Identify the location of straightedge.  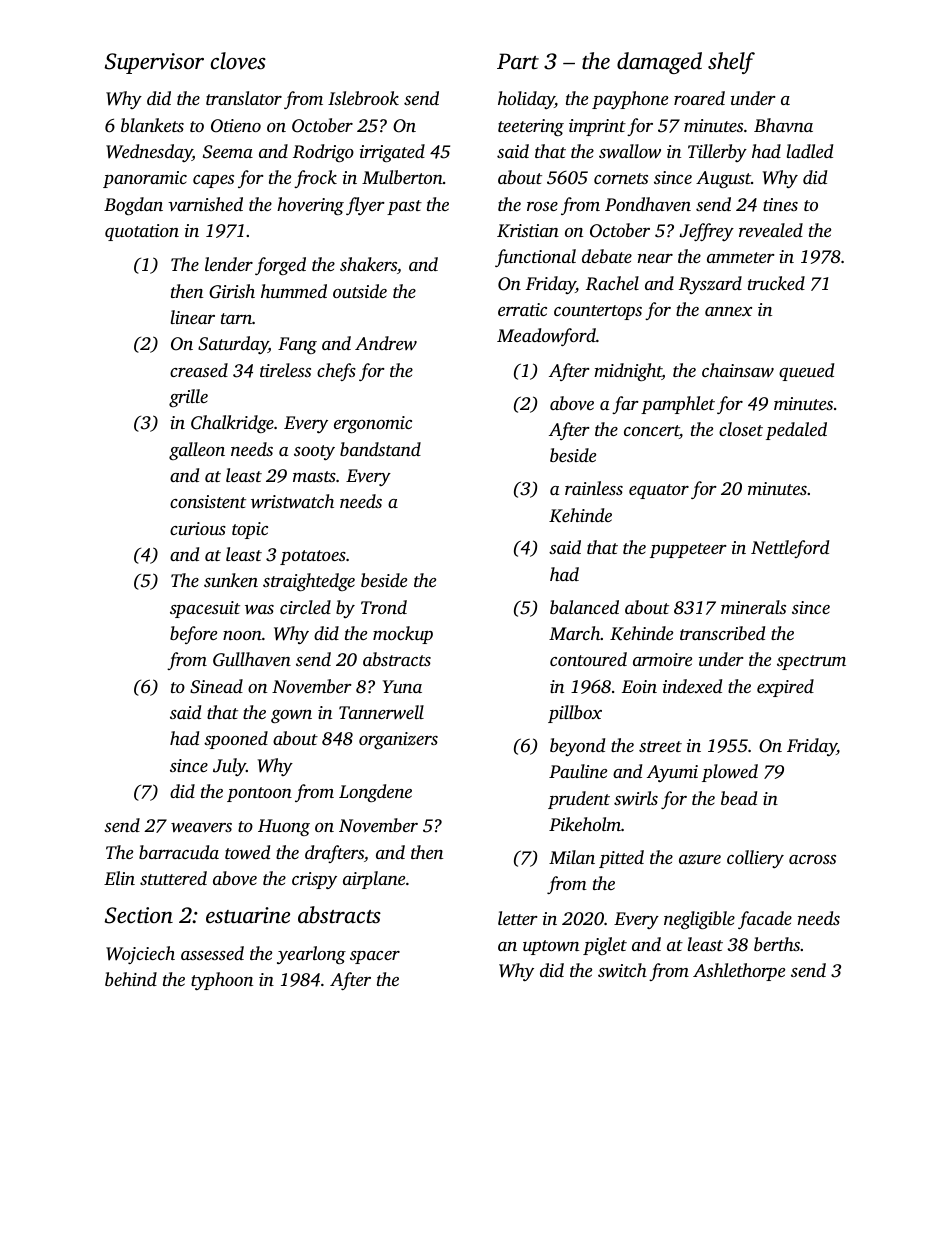
(309, 582).
